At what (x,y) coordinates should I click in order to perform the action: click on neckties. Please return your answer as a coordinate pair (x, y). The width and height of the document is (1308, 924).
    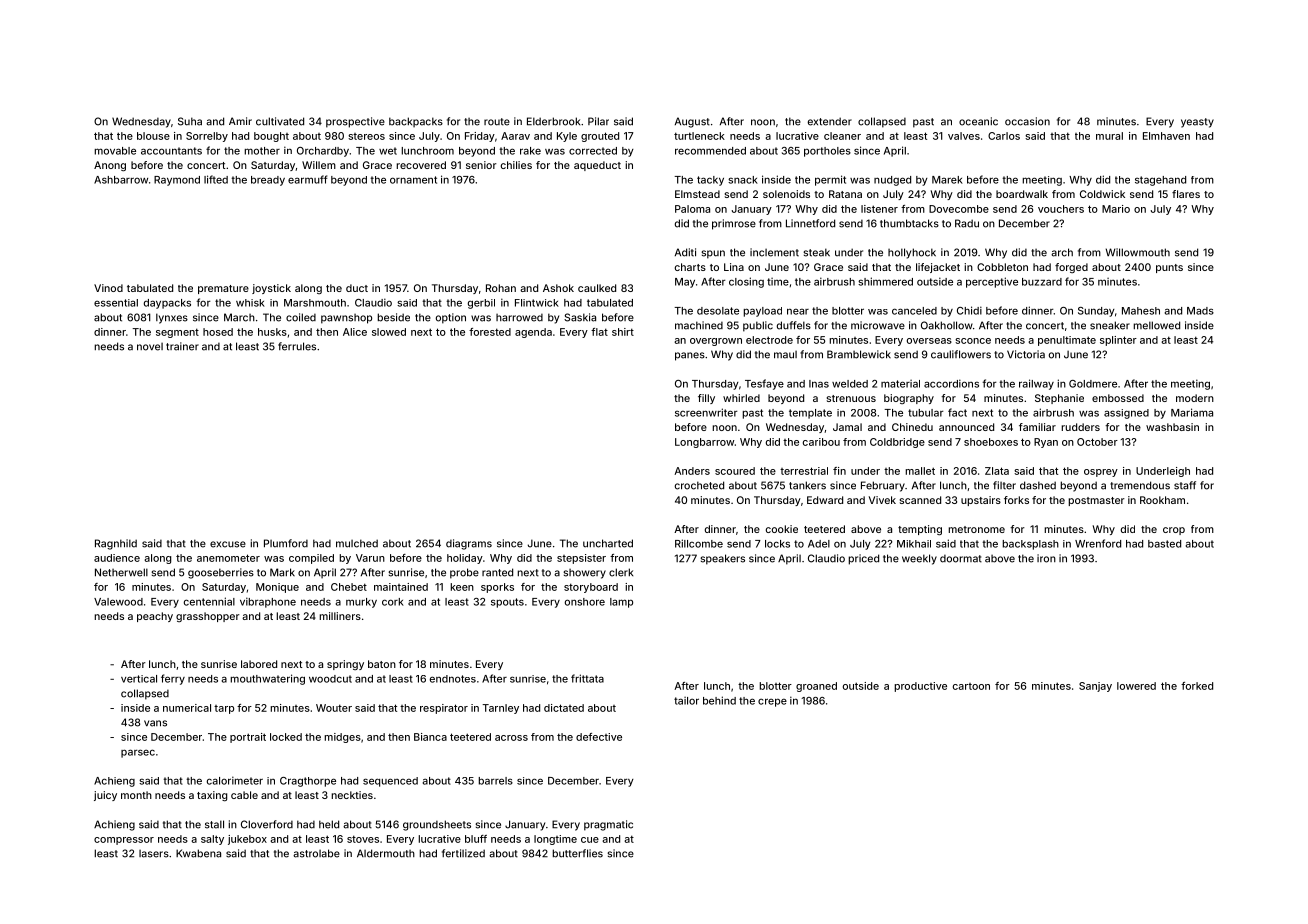
    Looking at the image, I should click on (352, 795).
